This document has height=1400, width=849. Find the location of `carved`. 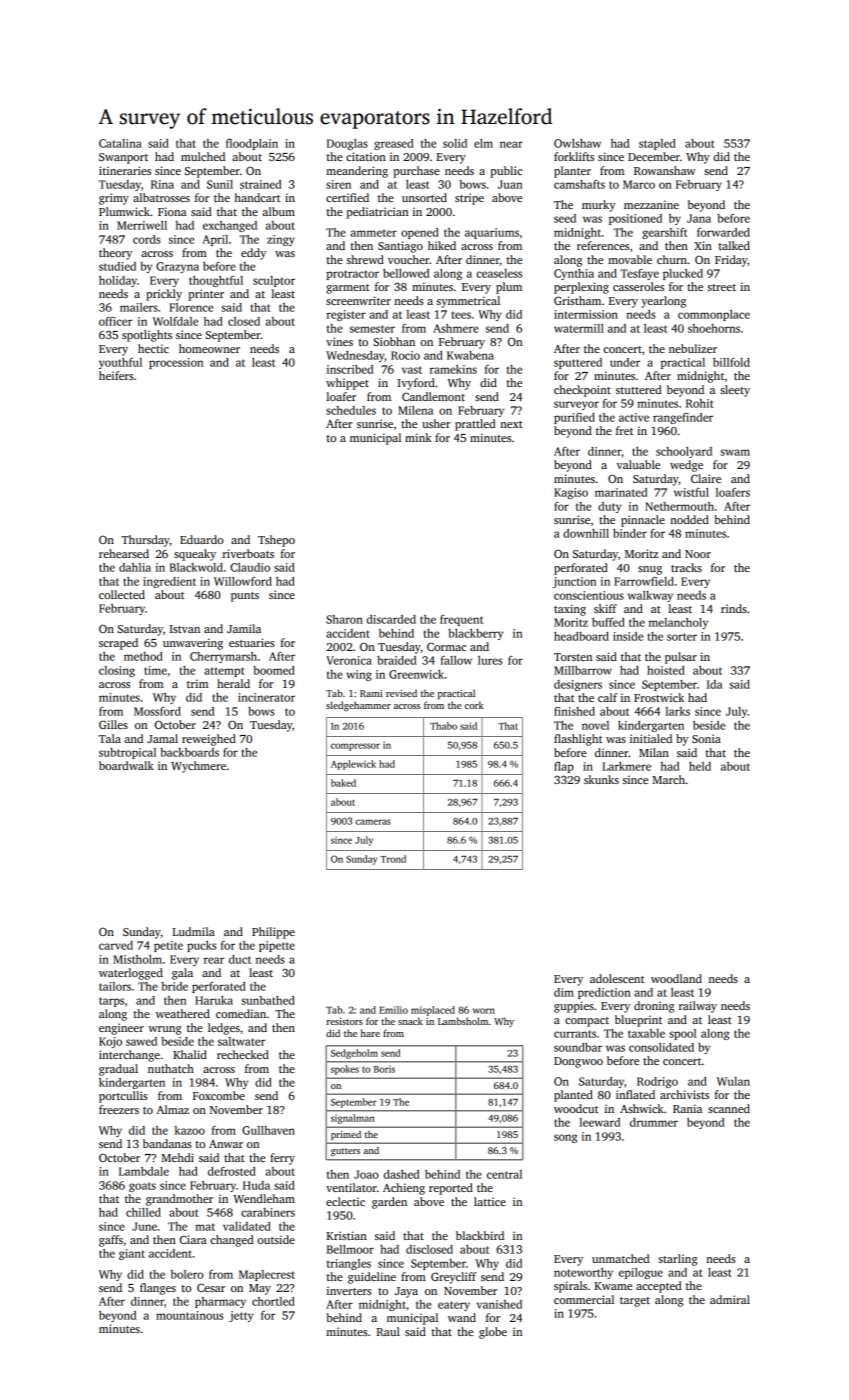

carved is located at coordinates (116, 945).
